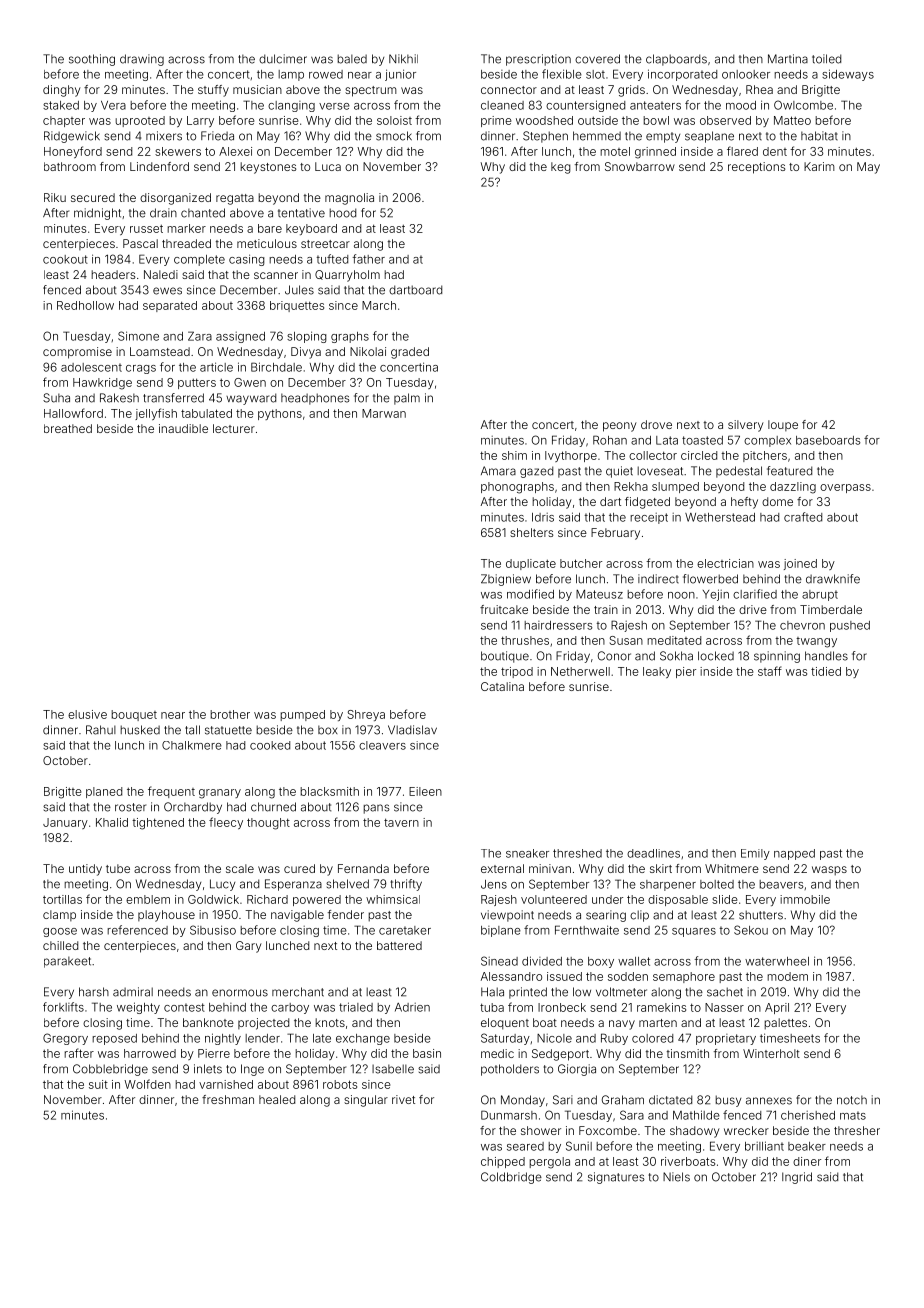 The image size is (924, 1308). Describe the element at coordinates (783, 425) in the screenshot. I see `loupe` at that location.
